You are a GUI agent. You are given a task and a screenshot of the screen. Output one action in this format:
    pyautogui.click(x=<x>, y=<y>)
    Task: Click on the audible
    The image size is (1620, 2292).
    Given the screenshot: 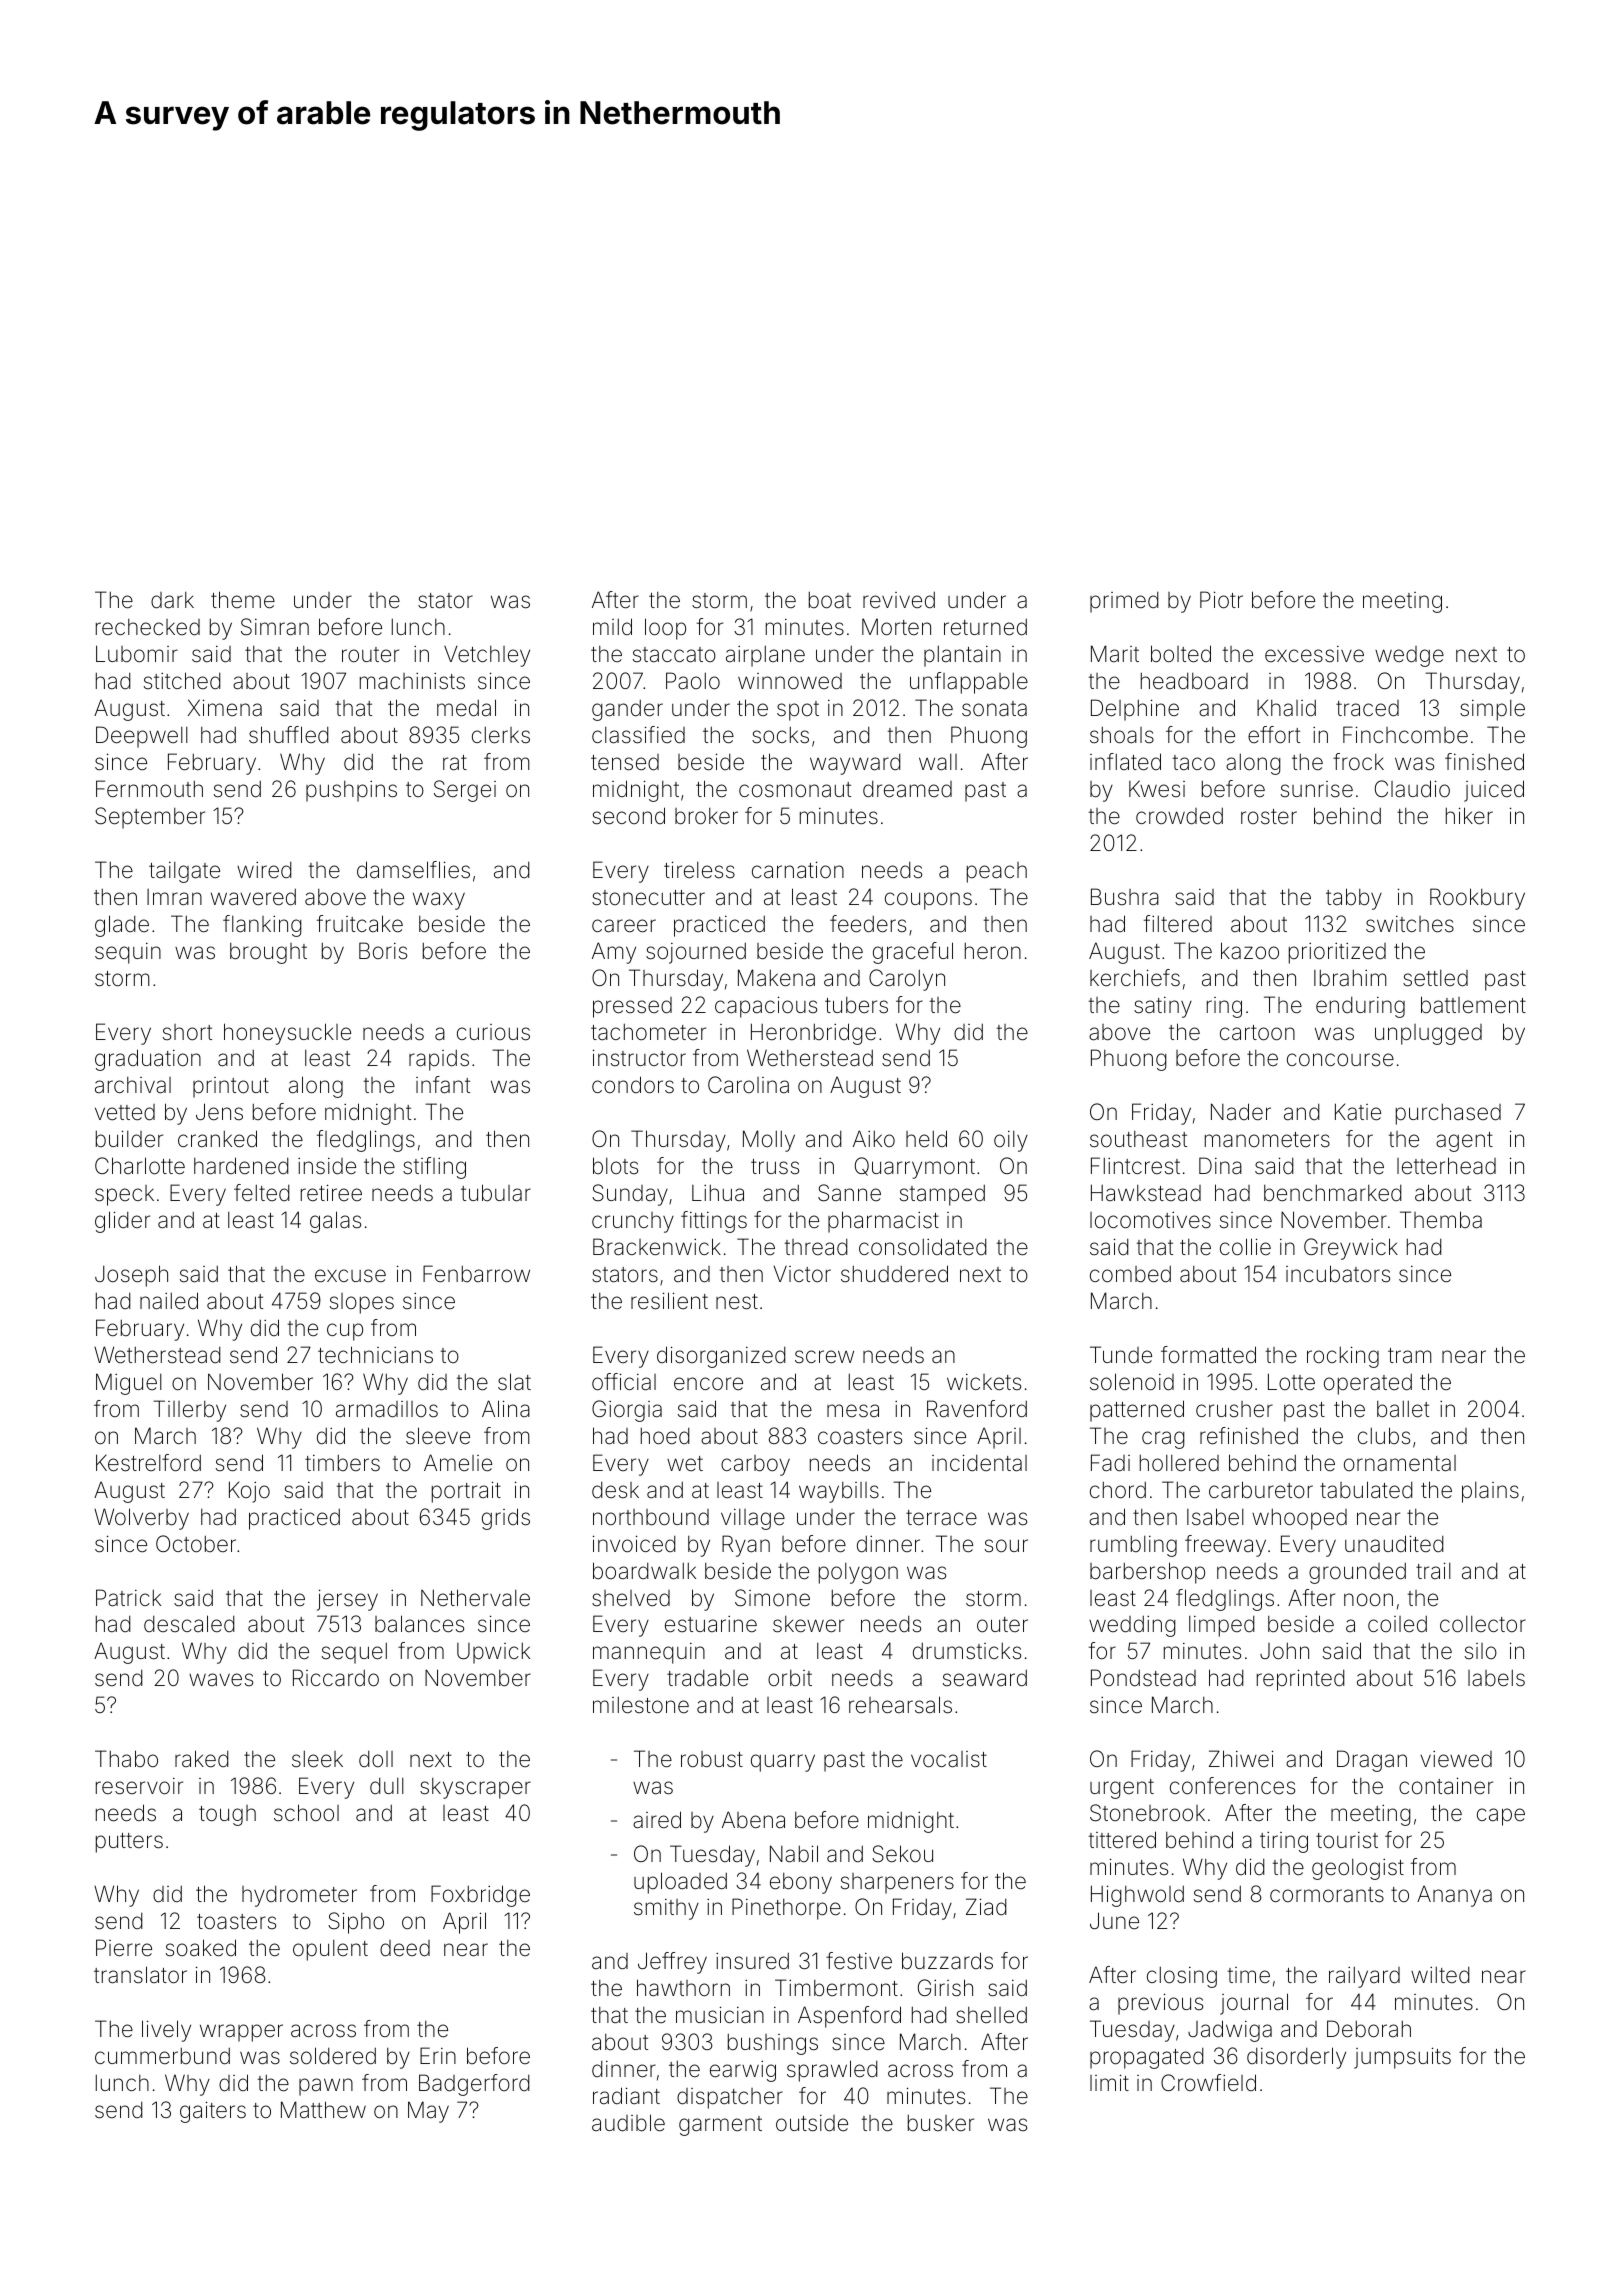 What is the action you would take?
    pyautogui.click(x=628, y=2123)
